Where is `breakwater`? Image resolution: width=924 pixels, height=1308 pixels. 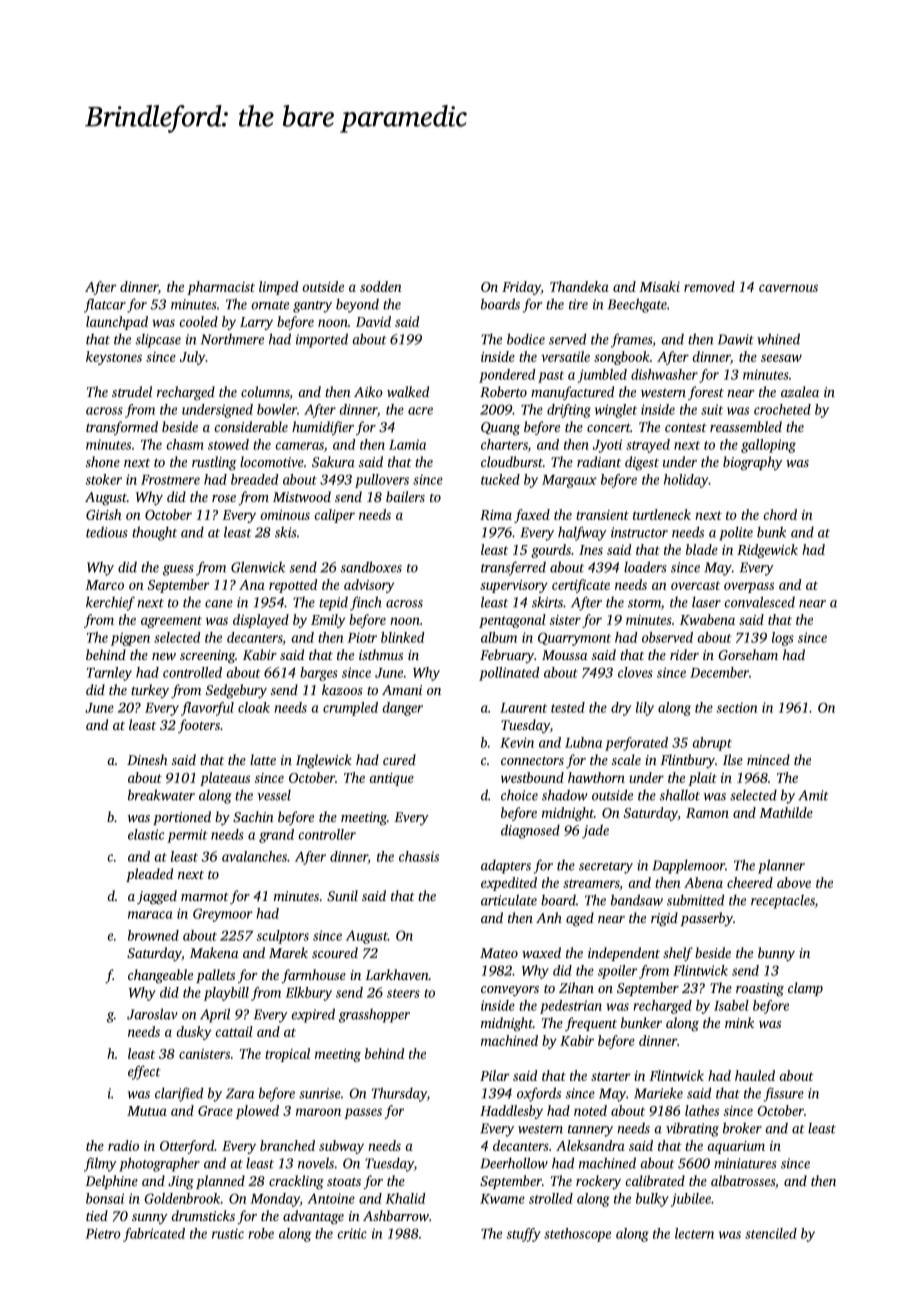 breakwater is located at coordinates (161, 795).
